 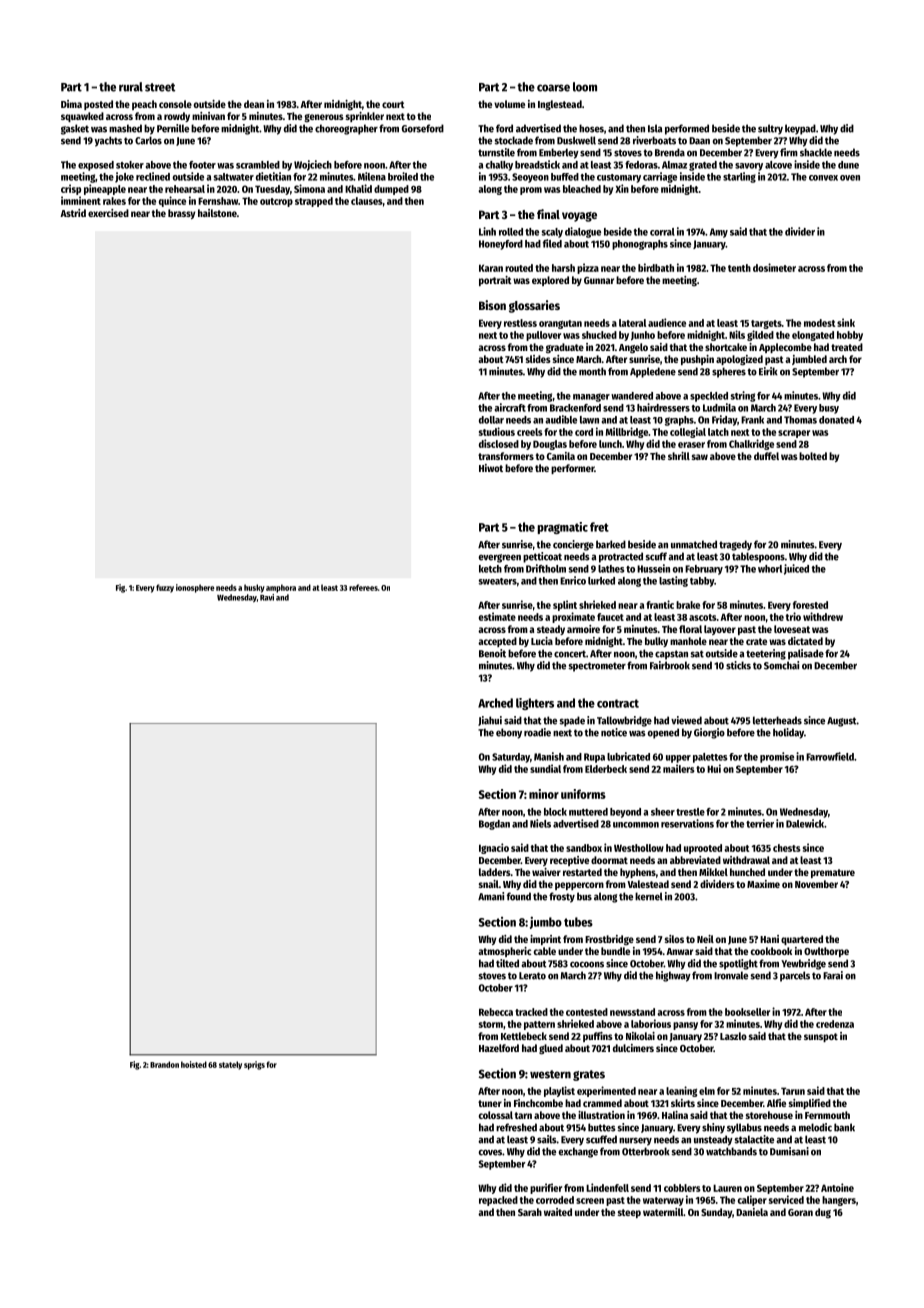 What do you see at coordinates (165, 588) in the document?
I see `fuzzy` at bounding box center [165, 588].
